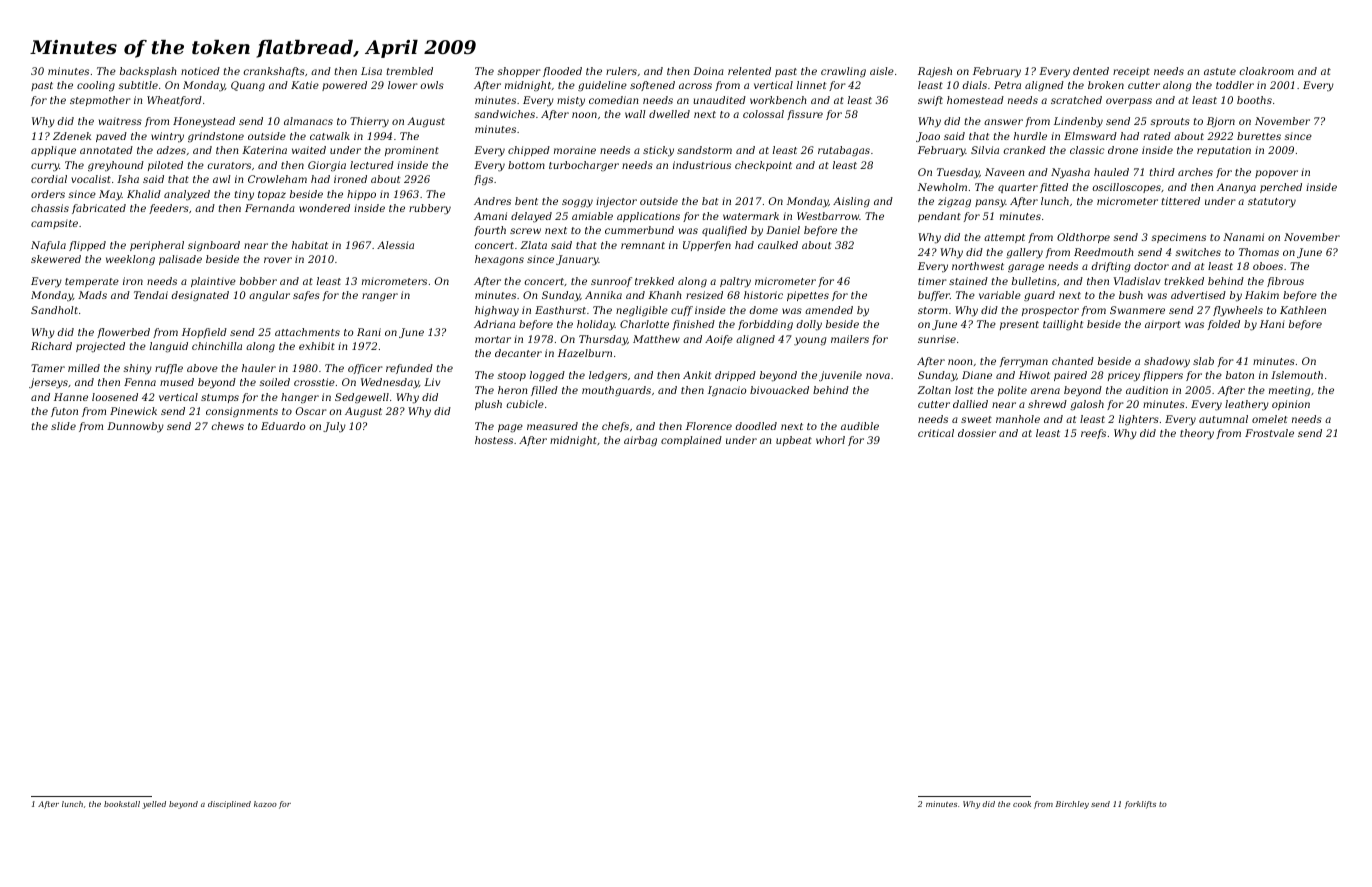  Describe the element at coordinates (708, 71) in the screenshot. I see `Doina` at that location.
